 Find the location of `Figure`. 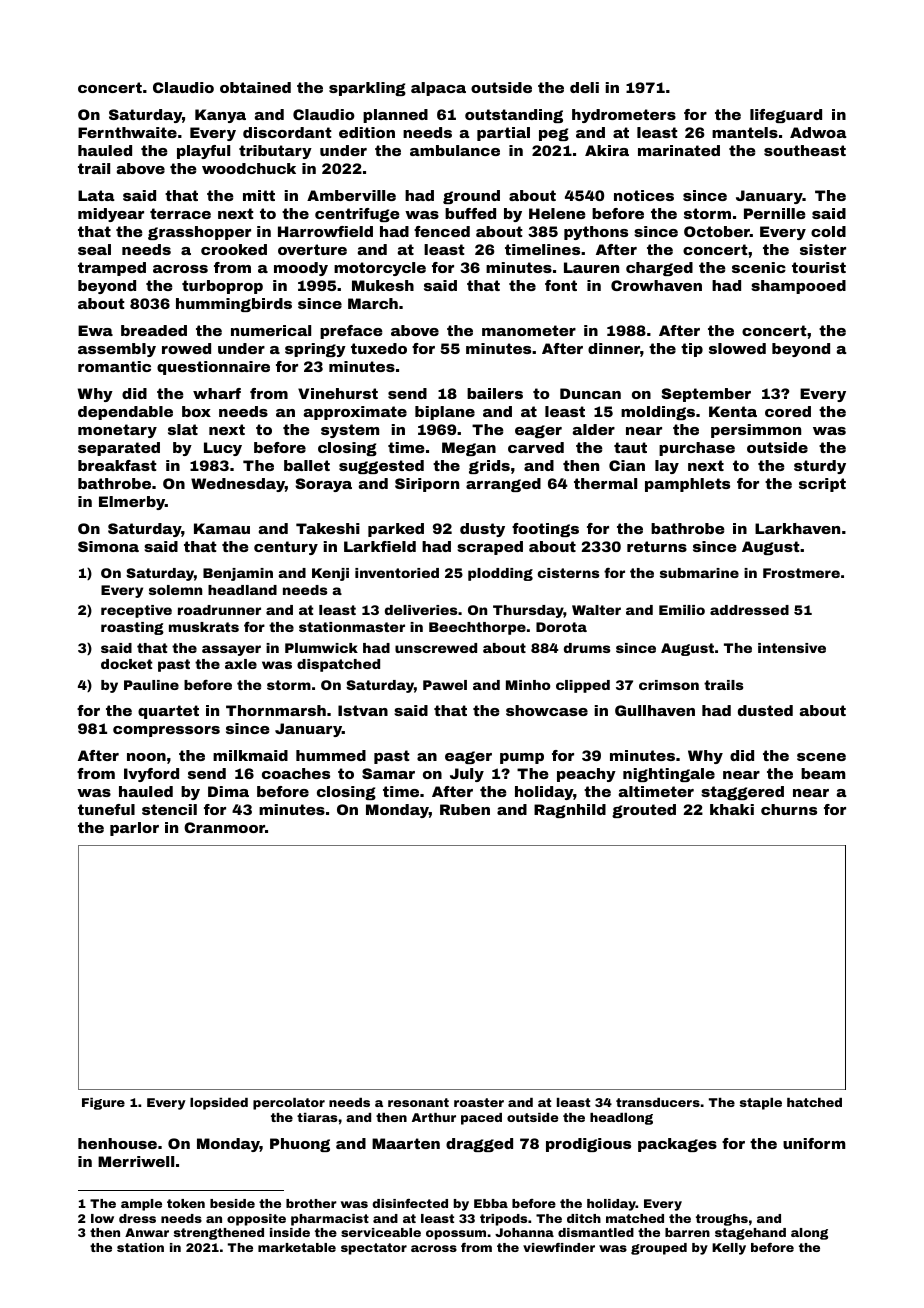

Figure is located at coordinates (103, 1104).
